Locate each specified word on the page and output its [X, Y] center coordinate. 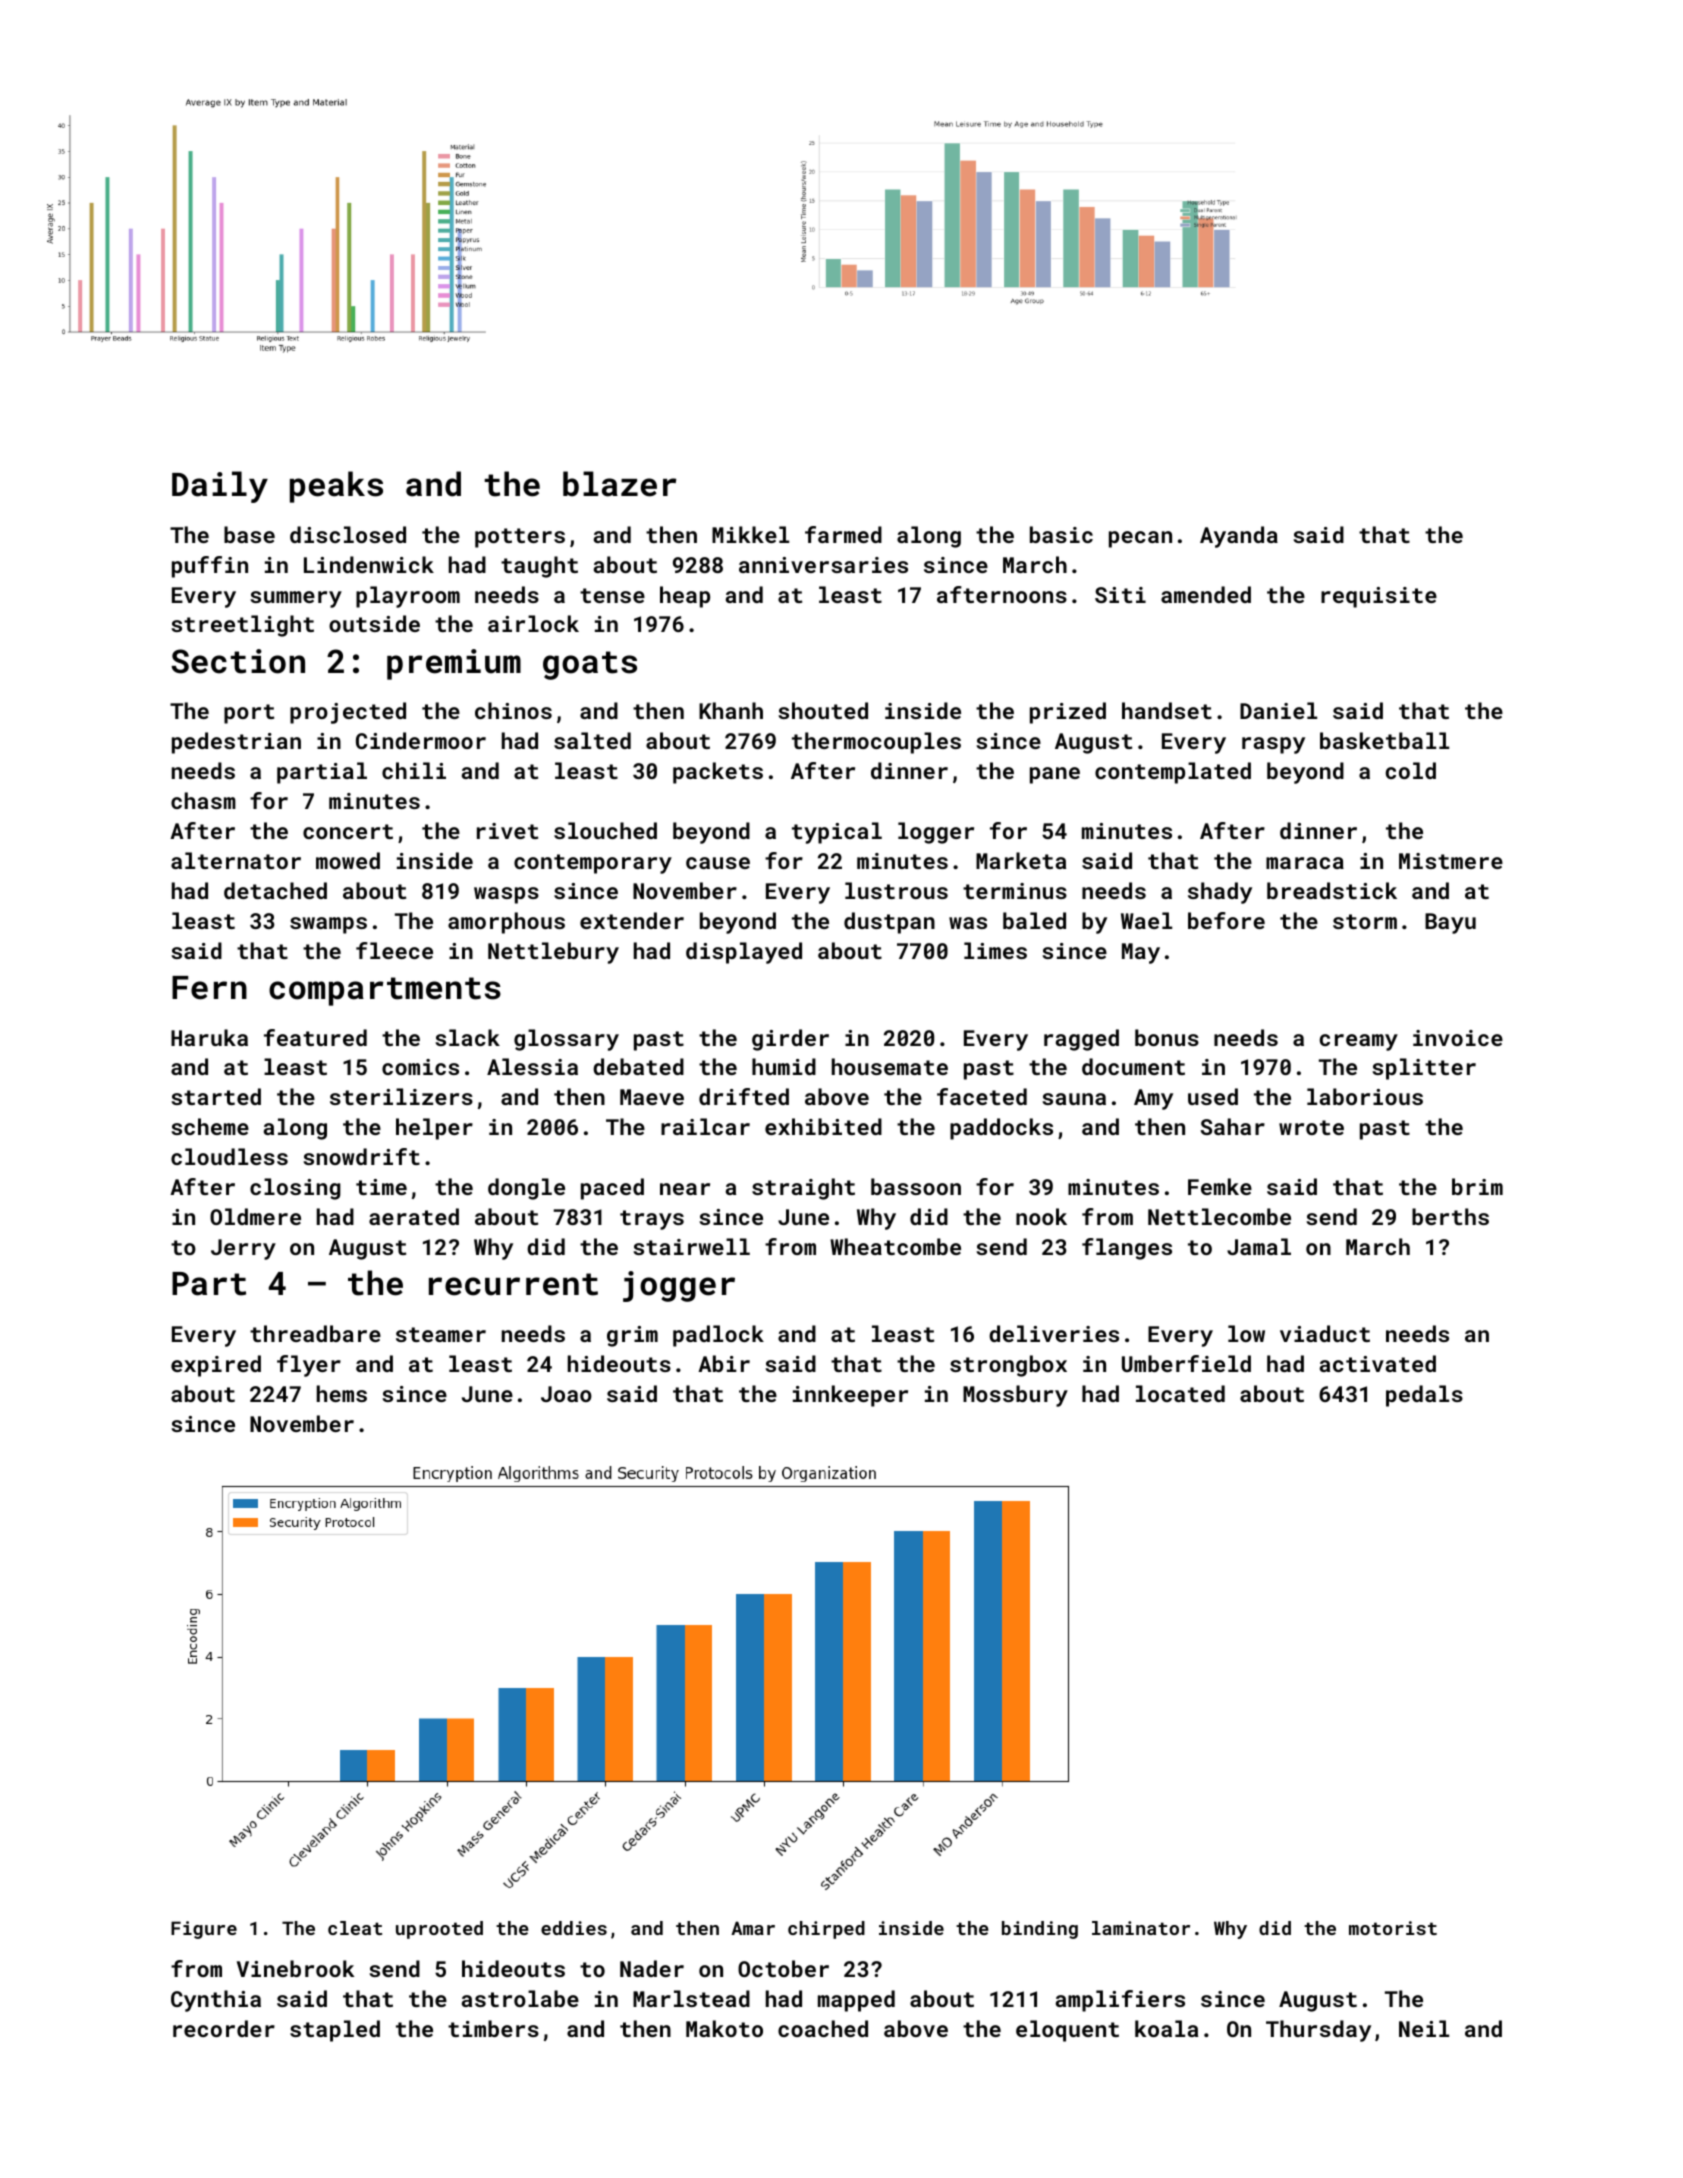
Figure [204, 1930]
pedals [1424, 1396]
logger [936, 833]
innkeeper [850, 1396]
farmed [843, 534]
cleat [355, 1928]
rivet [507, 831]
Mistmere [1451, 861]
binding [1040, 1930]
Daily [220, 487]
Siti [1120, 595]
